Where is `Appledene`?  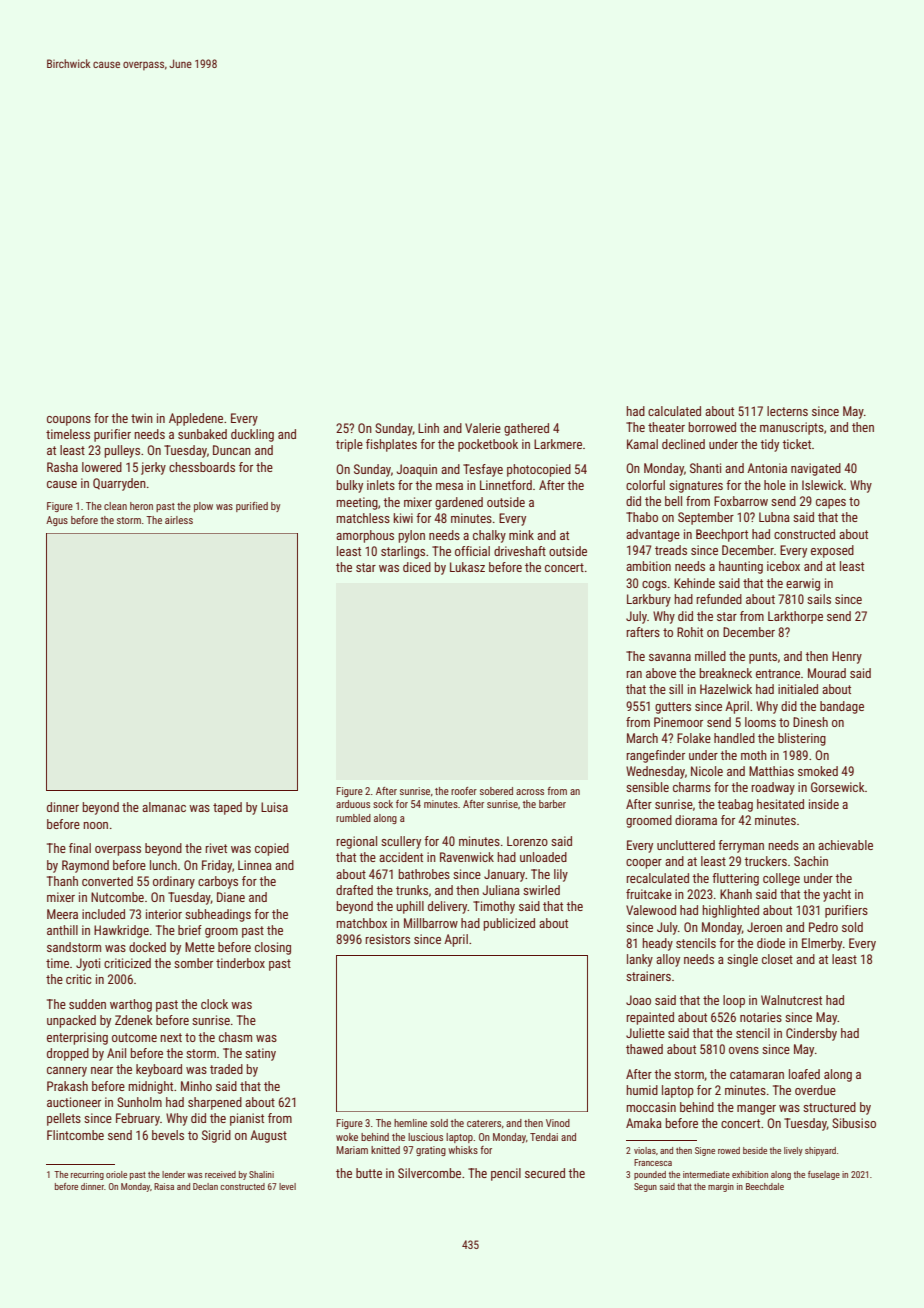
Appledene is located at coordinates (196, 419).
